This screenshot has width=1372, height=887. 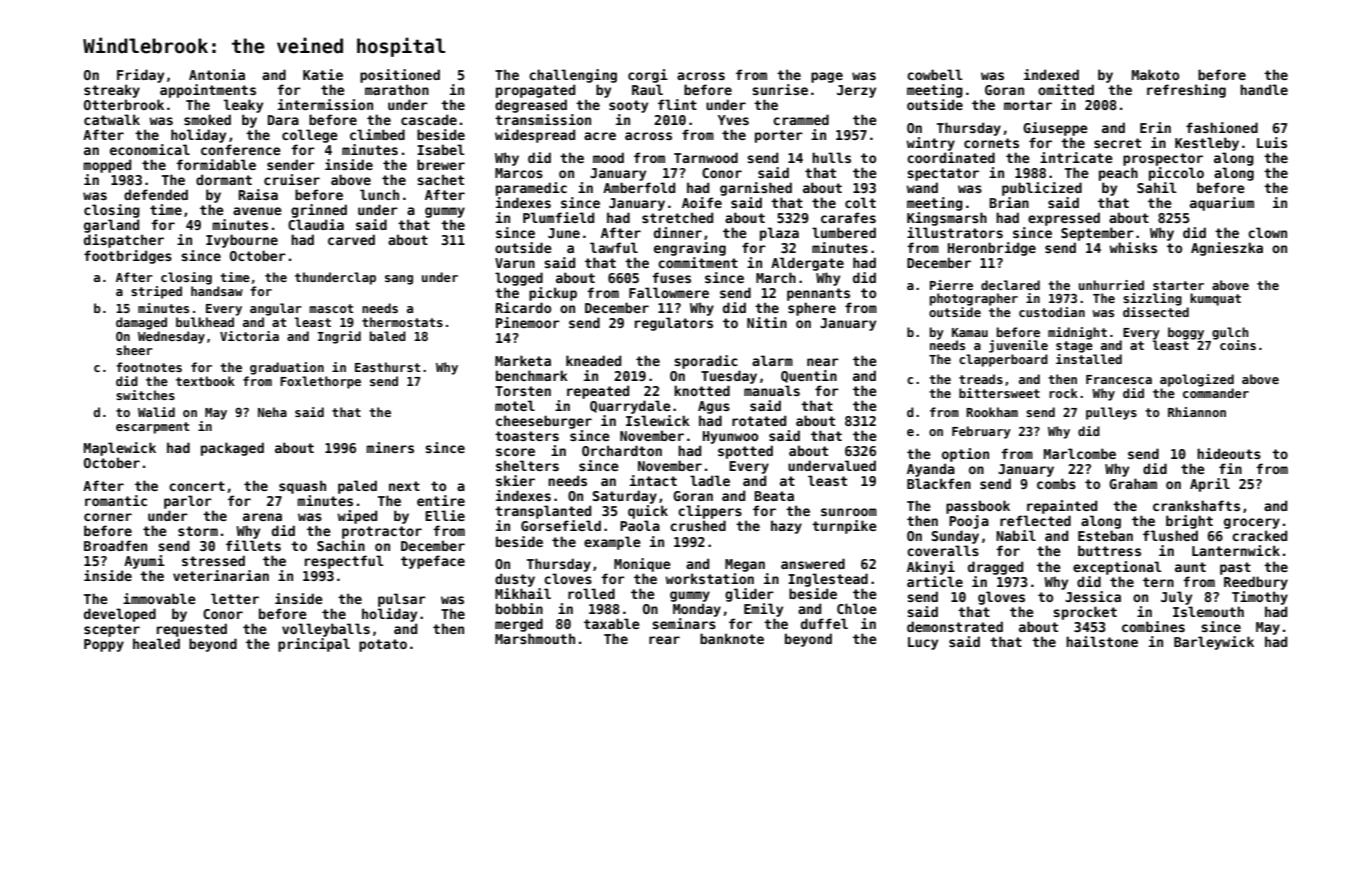 What do you see at coordinates (292, 179) in the screenshot?
I see `cruiser` at bounding box center [292, 179].
